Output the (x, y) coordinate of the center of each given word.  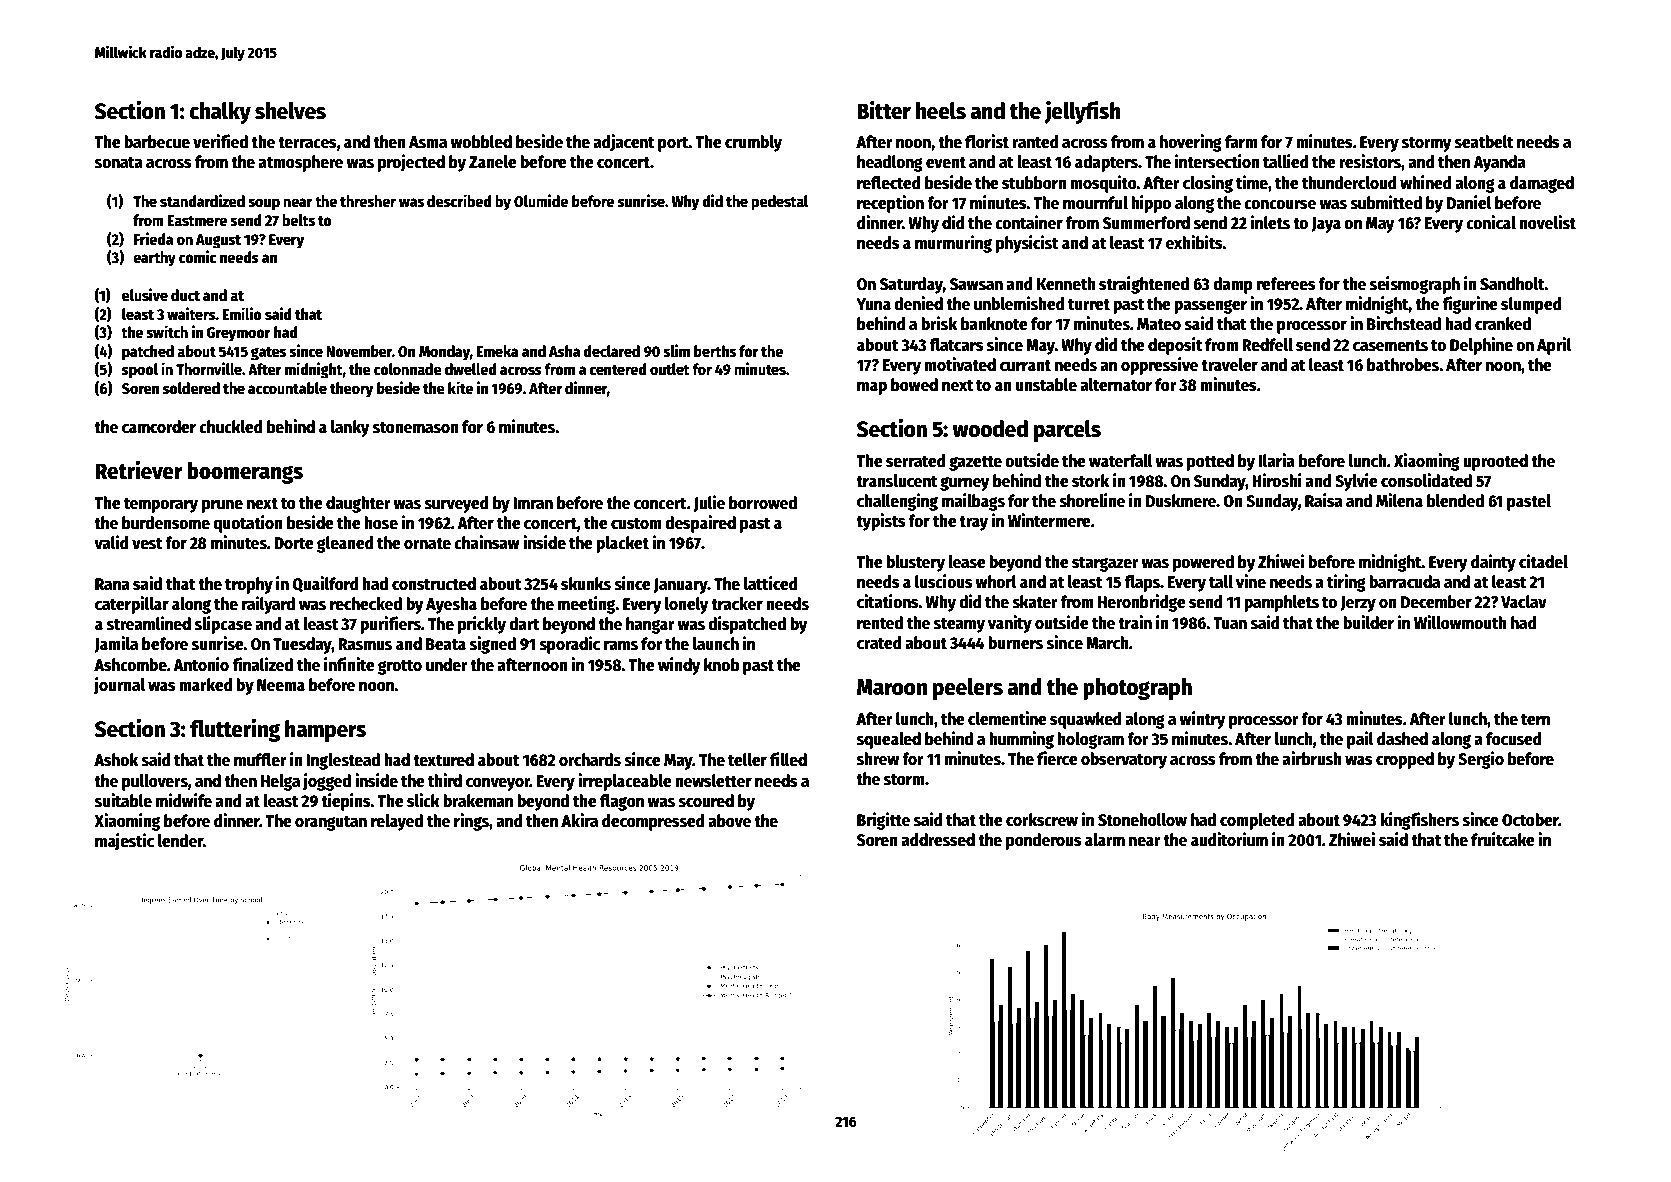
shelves (290, 111)
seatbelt (1484, 142)
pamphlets (1281, 603)
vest (147, 544)
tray (973, 523)
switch (167, 332)
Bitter (884, 110)
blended (1455, 501)
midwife (184, 800)
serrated (916, 461)
